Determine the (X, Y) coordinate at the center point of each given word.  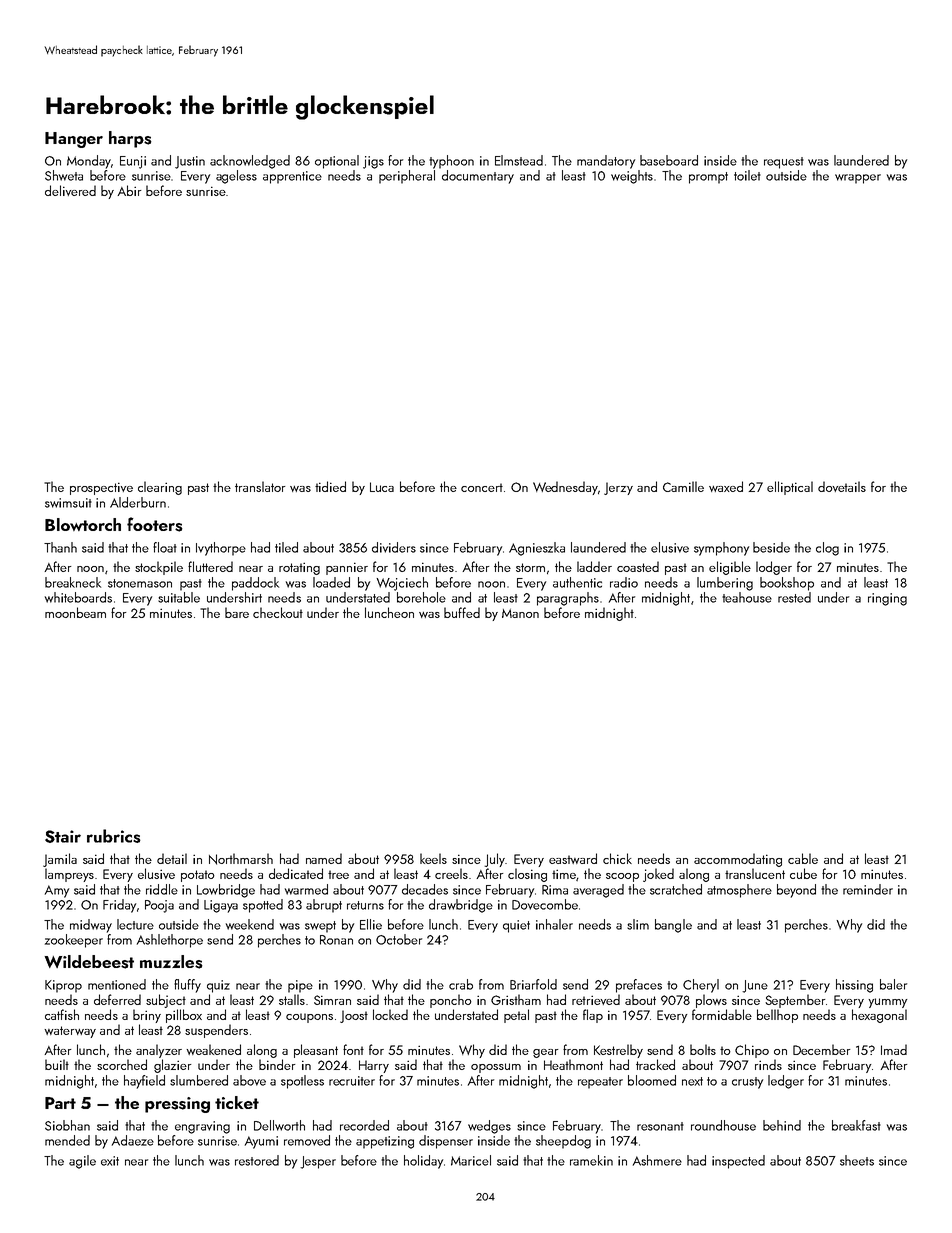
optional (337, 162)
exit (110, 1161)
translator (260, 486)
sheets (857, 1160)
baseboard (669, 160)
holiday (423, 1162)
